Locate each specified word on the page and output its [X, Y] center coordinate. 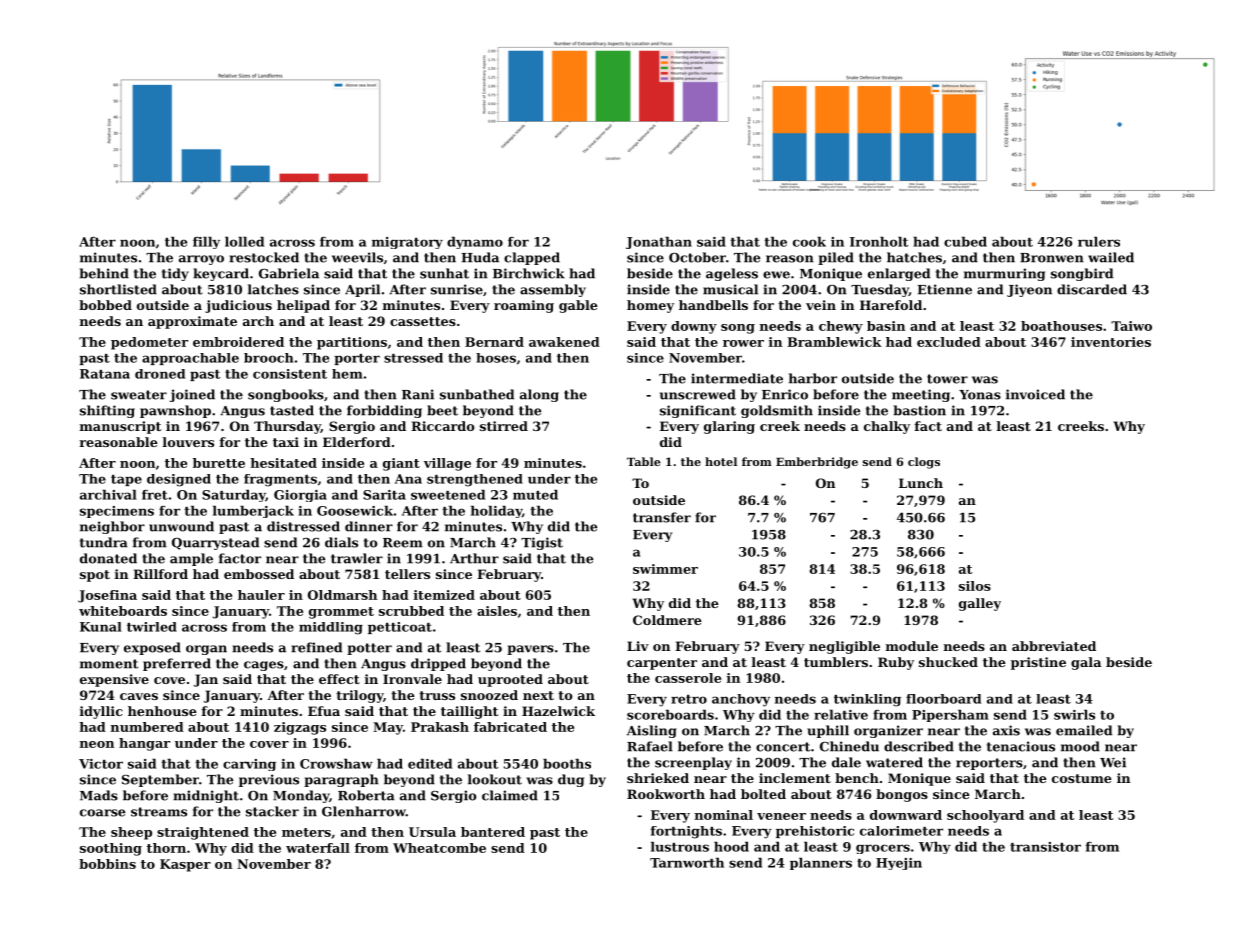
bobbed [105, 305]
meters [306, 832]
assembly [553, 290]
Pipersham [950, 715]
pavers [530, 650]
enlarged [899, 274]
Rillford [160, 574]
